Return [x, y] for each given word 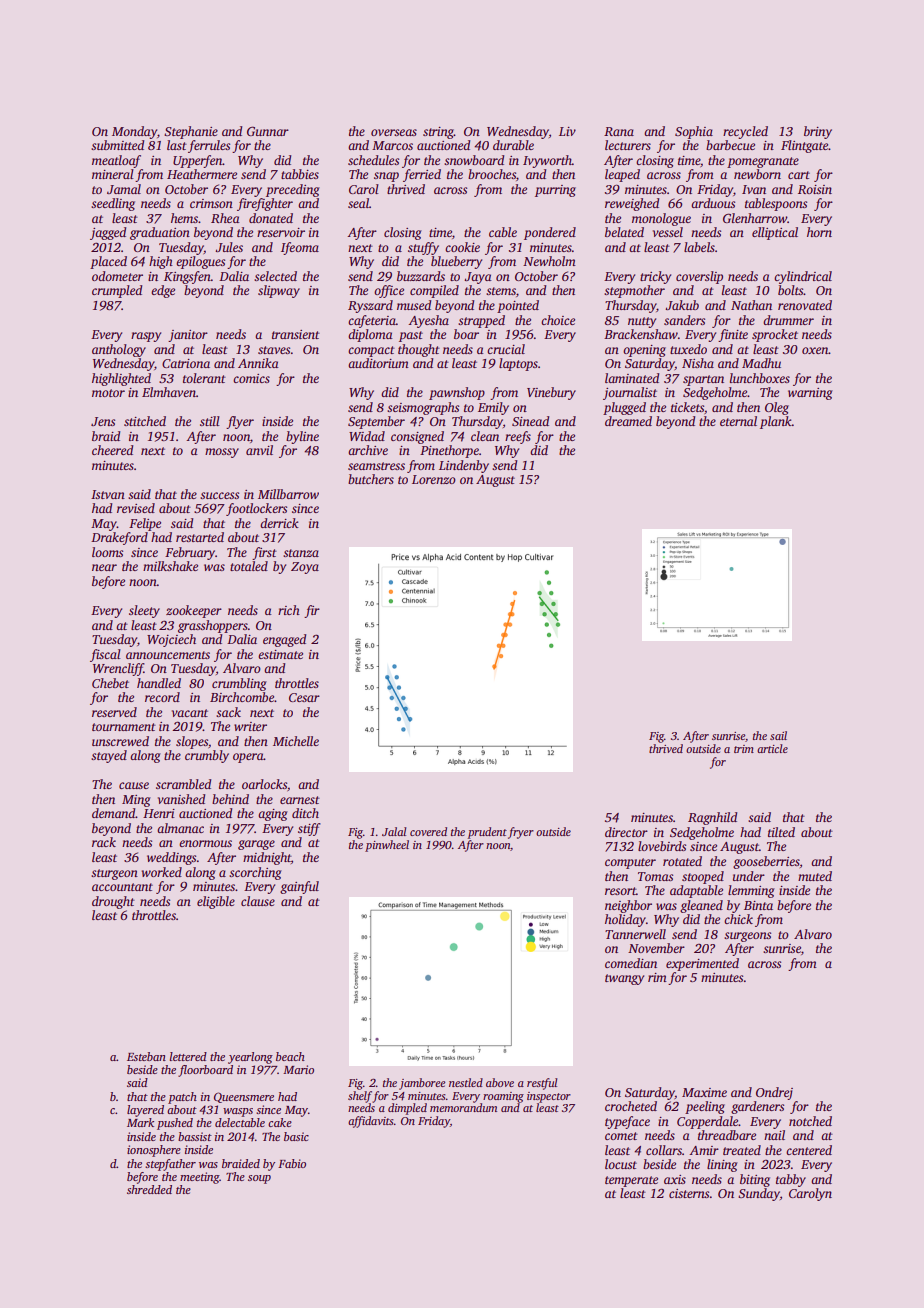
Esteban [146, 1056]
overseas [394, 132]
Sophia [694, 132]
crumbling [239, 684]
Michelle [296, 741]
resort [620, 891]
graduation [160, 233]
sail [778, 735]
